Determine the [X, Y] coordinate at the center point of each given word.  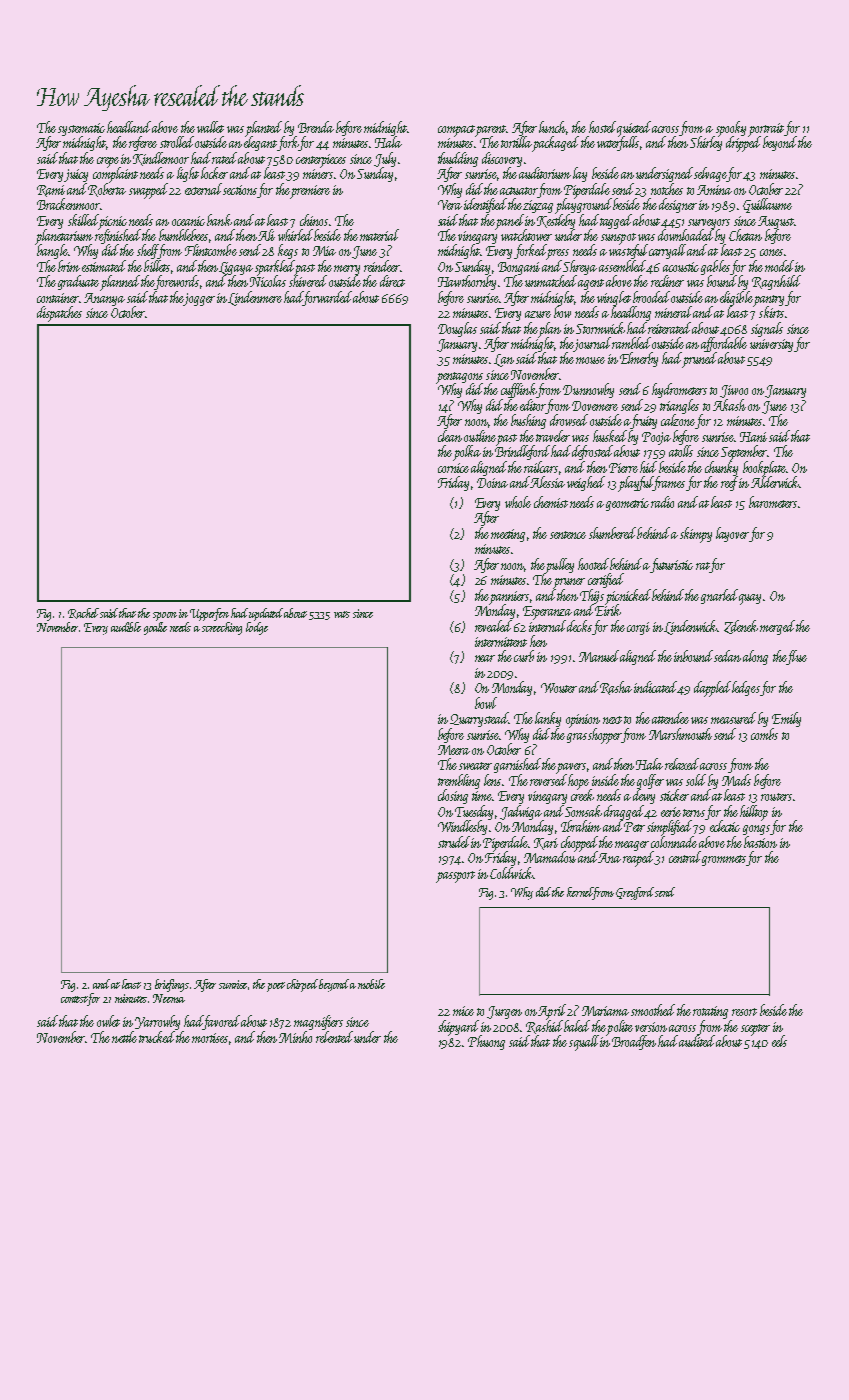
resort [744, 1012]
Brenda [316, 127]
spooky [730, 129]
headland [129, 127]
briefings [172, 985]
